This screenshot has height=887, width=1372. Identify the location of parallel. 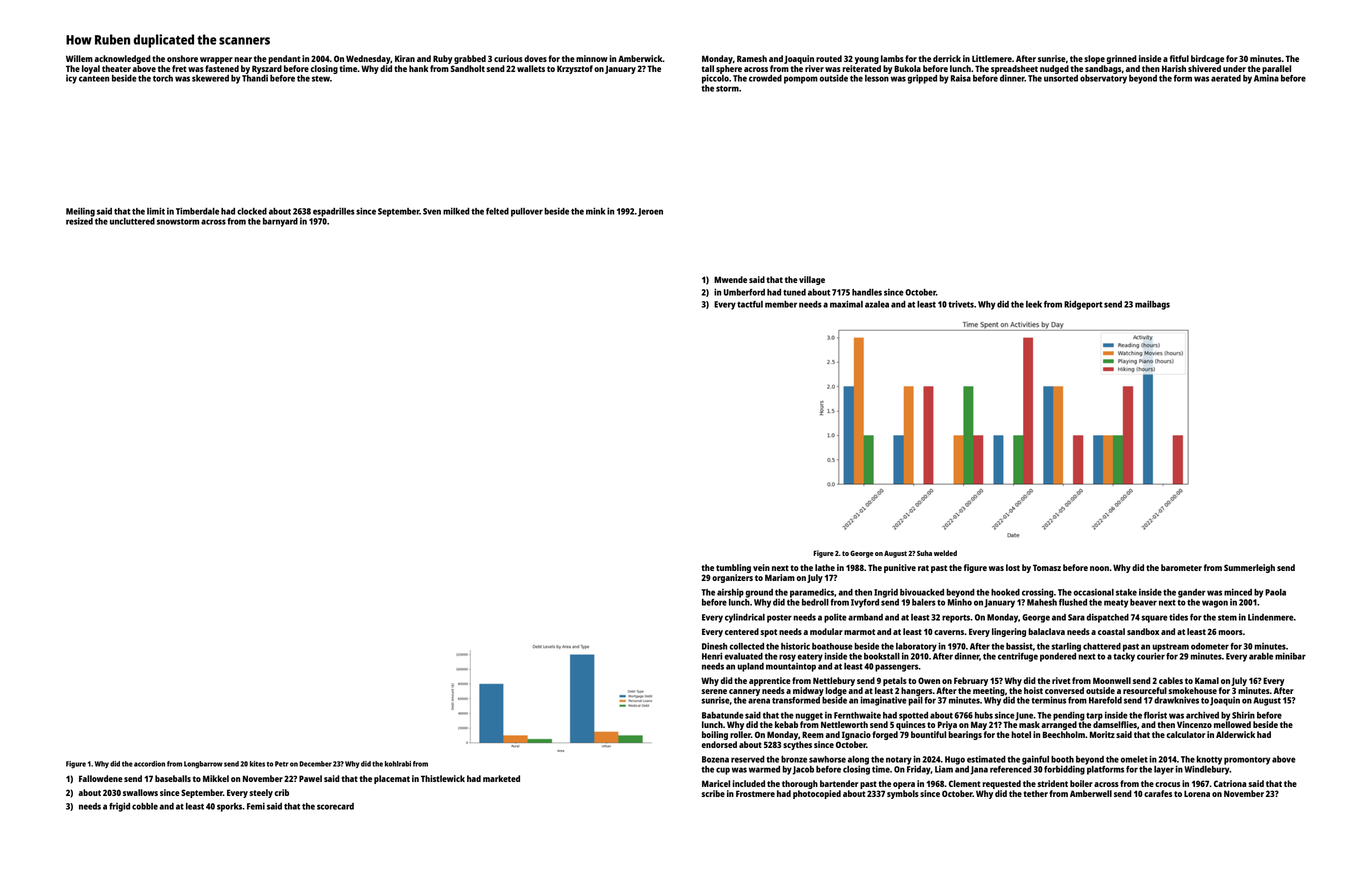
(1276, 69).
